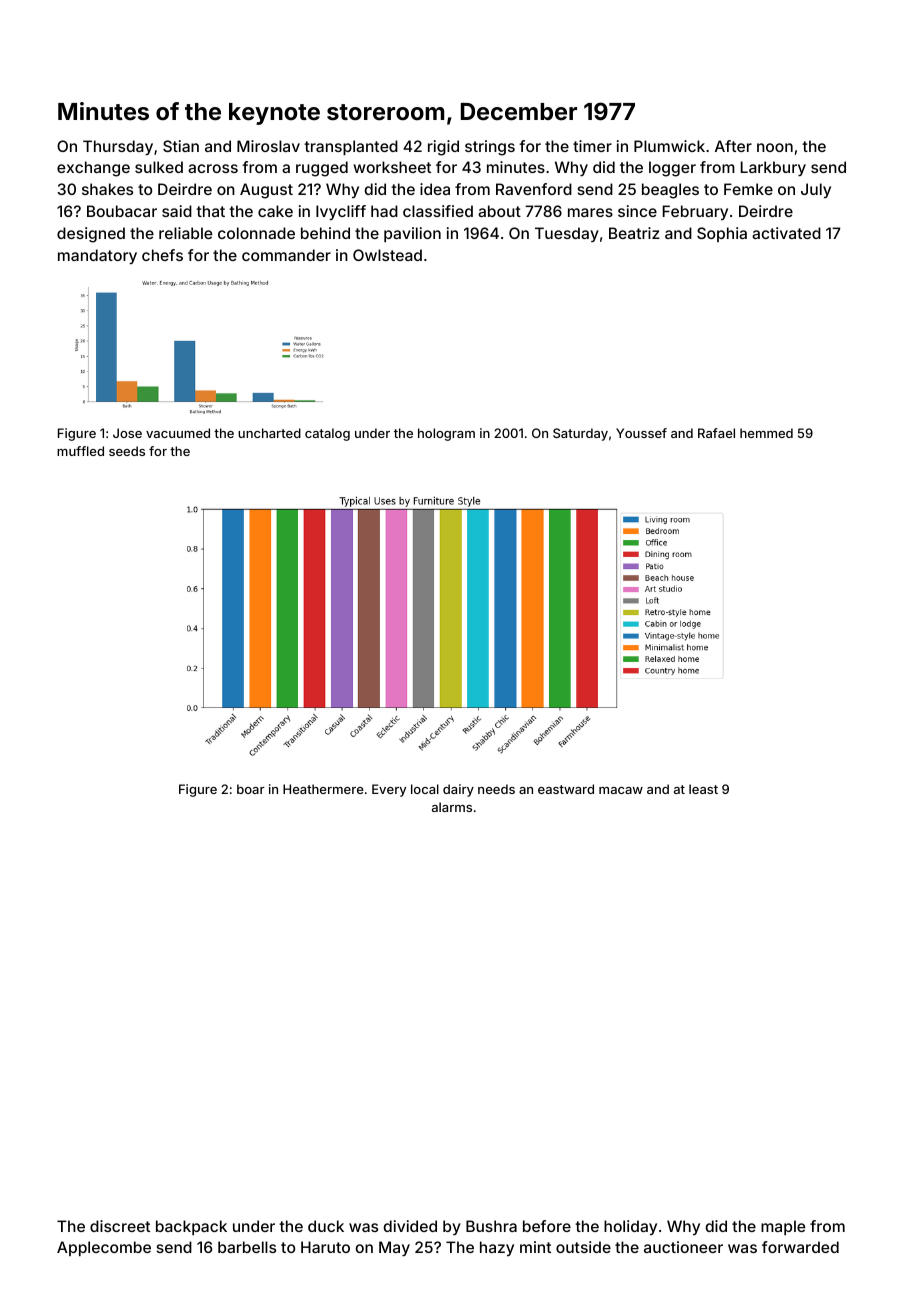 The height and width of the screenshot is (1316, 908). I want to click on forwarded, so click(800, 1247).
